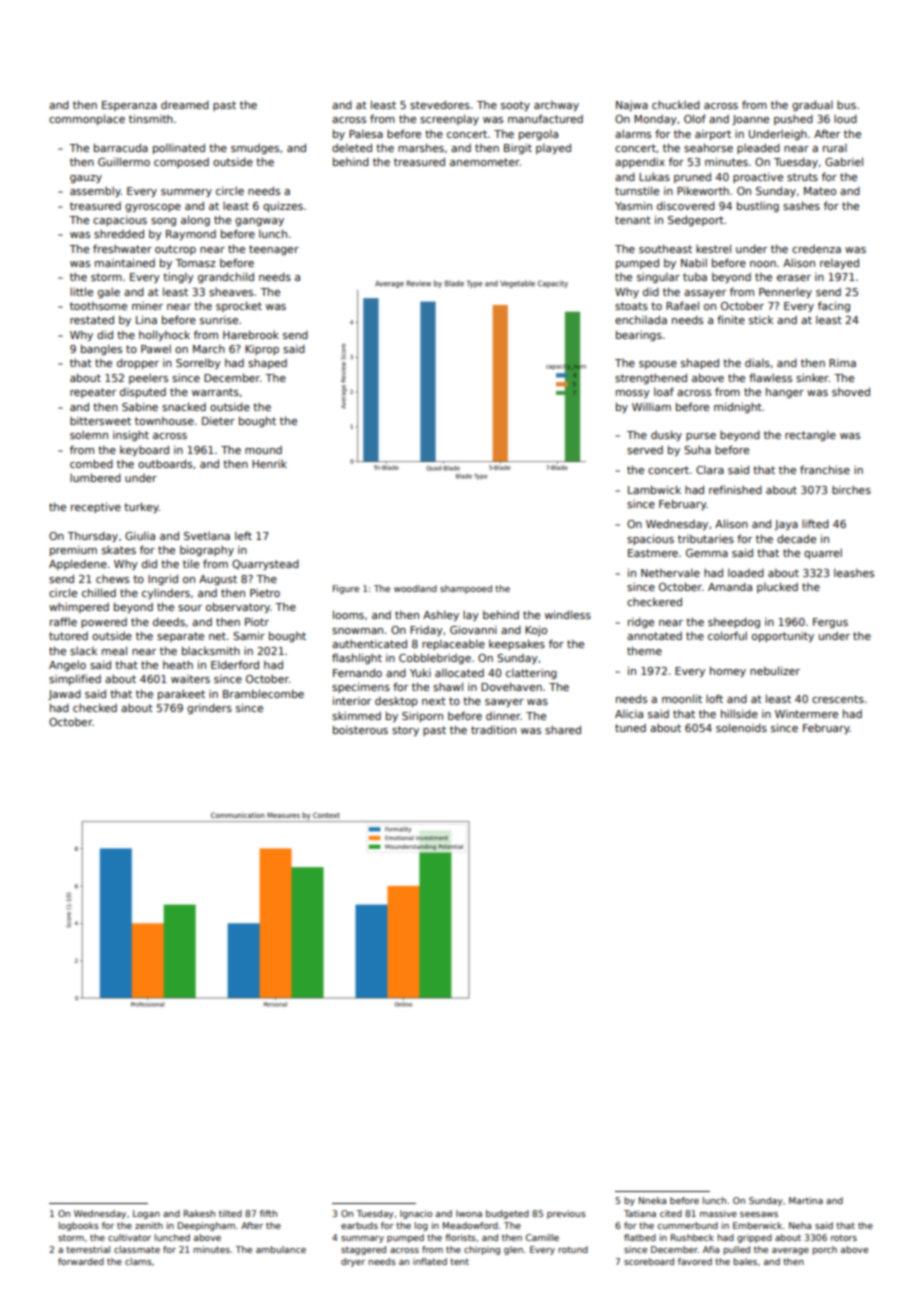 This screenshot has width=924, height=1308. Describe the element at coordinates (359, 1225) in the screenshot. I see `earbuds` at that location.
